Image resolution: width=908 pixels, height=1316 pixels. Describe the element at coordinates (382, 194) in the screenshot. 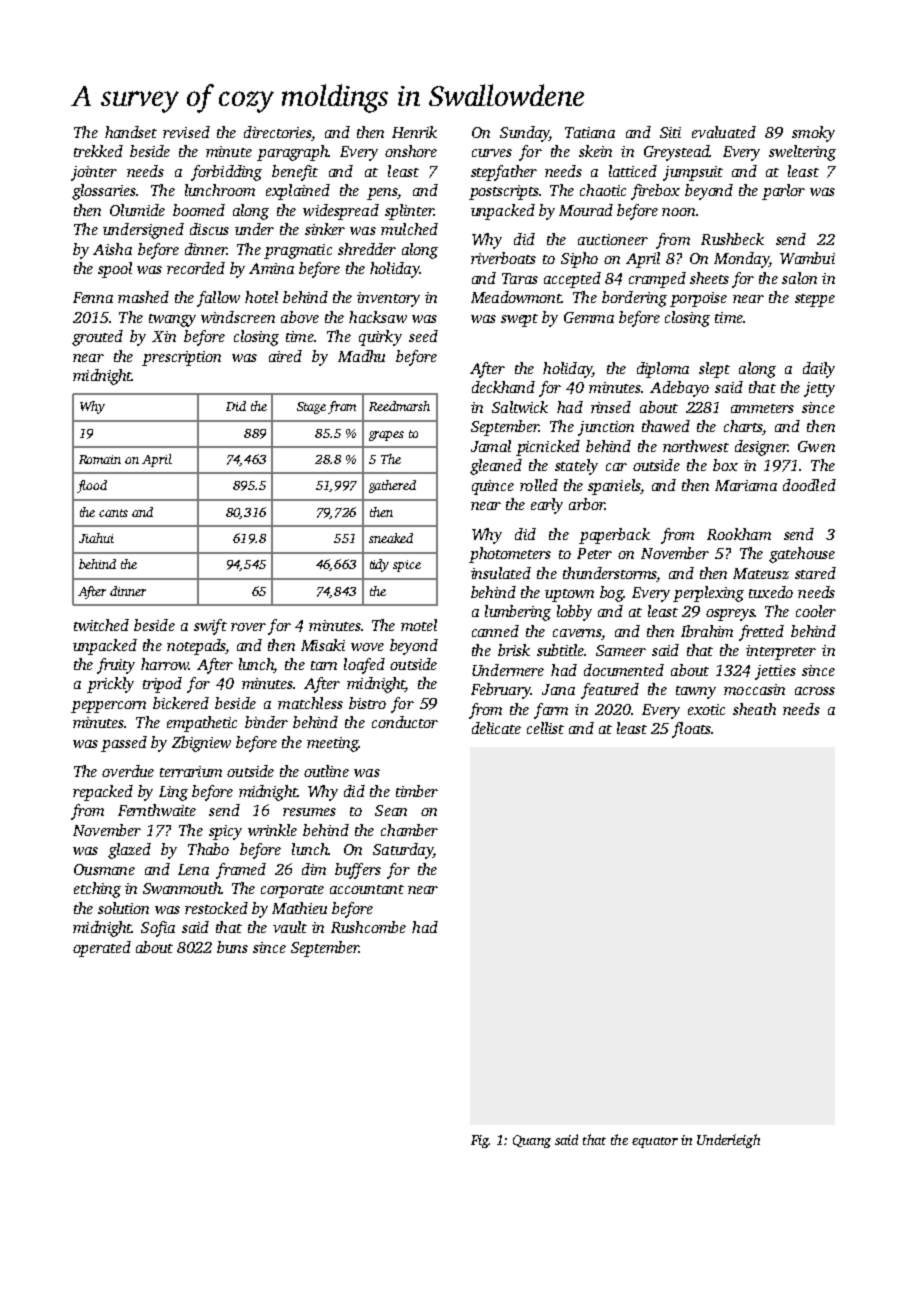

I see `pens` at that location.
